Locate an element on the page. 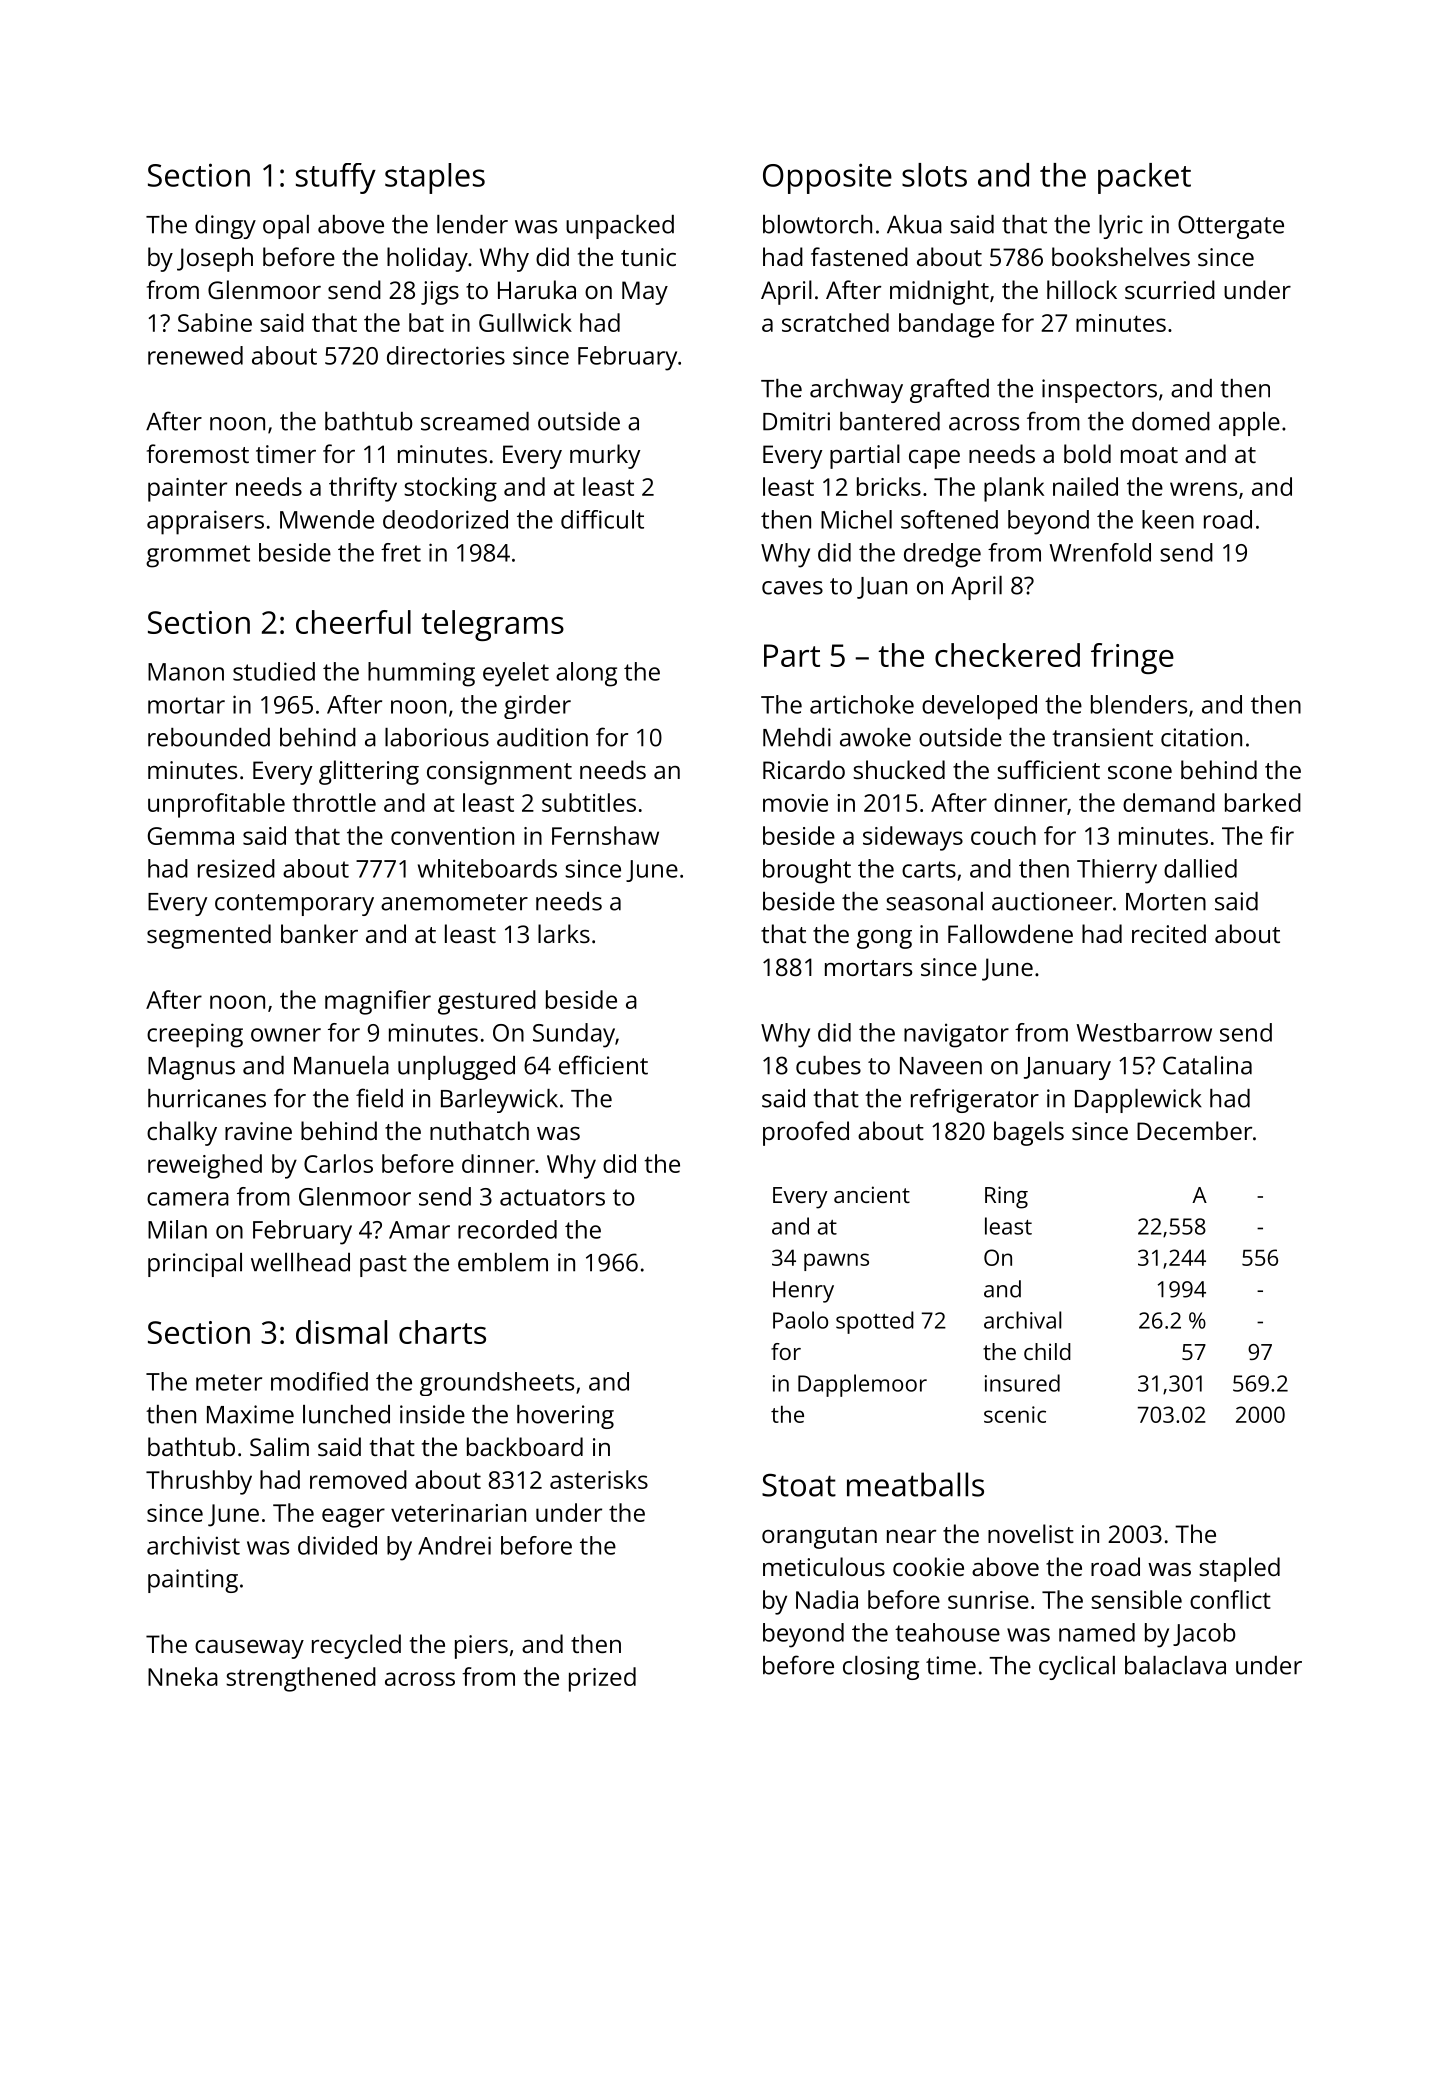 The width and height of the image is (1450, 2100). Nneka is located at coordinates (183, 1676).
